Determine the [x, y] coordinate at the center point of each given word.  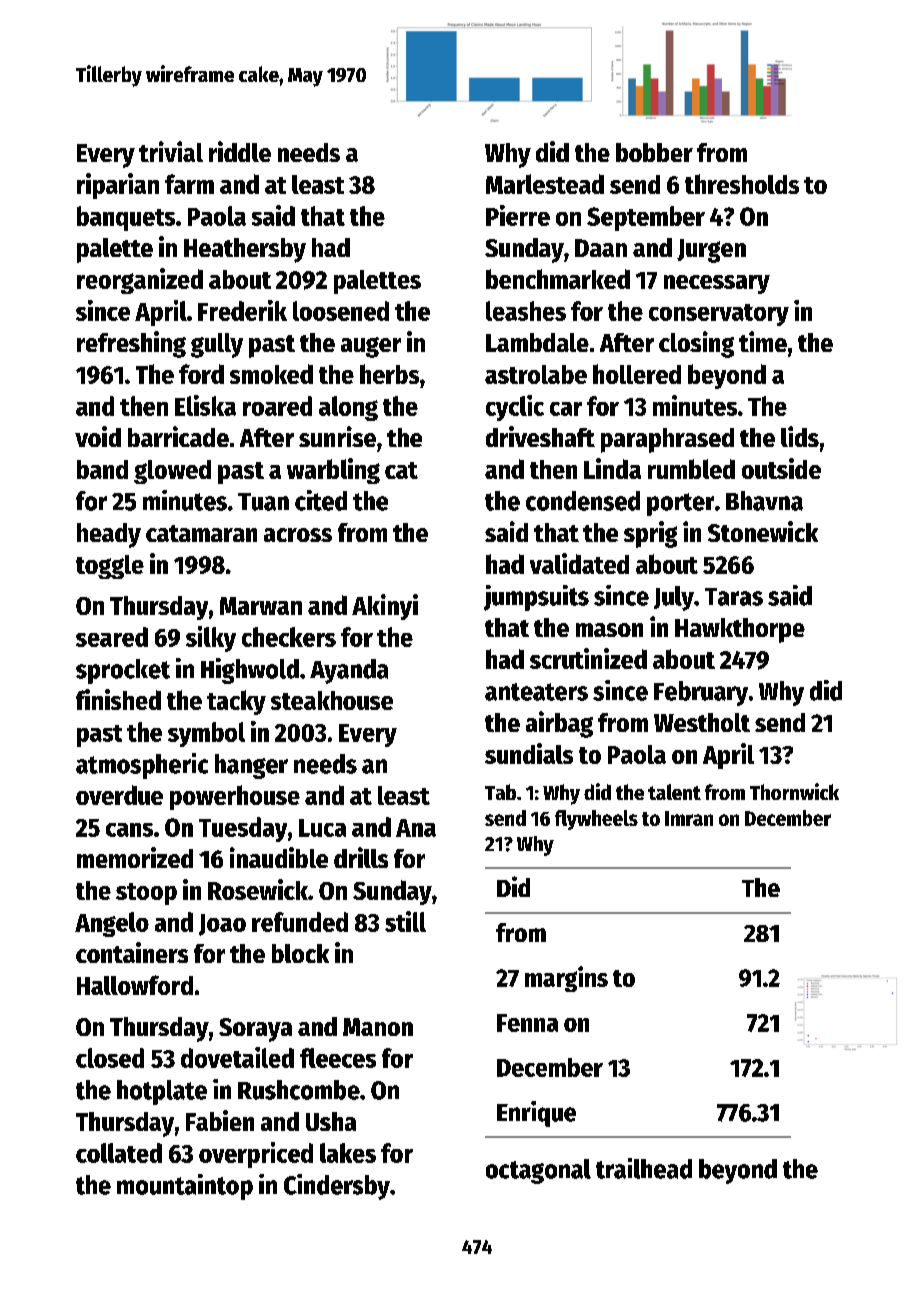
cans [129, 830]
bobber [654, 152]
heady [109, 535]
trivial [171, 151]
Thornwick [794, 791]
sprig [650, 534]
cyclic [515, 408]
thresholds [742, 184]
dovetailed [237, 1057]
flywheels [596, 820]
